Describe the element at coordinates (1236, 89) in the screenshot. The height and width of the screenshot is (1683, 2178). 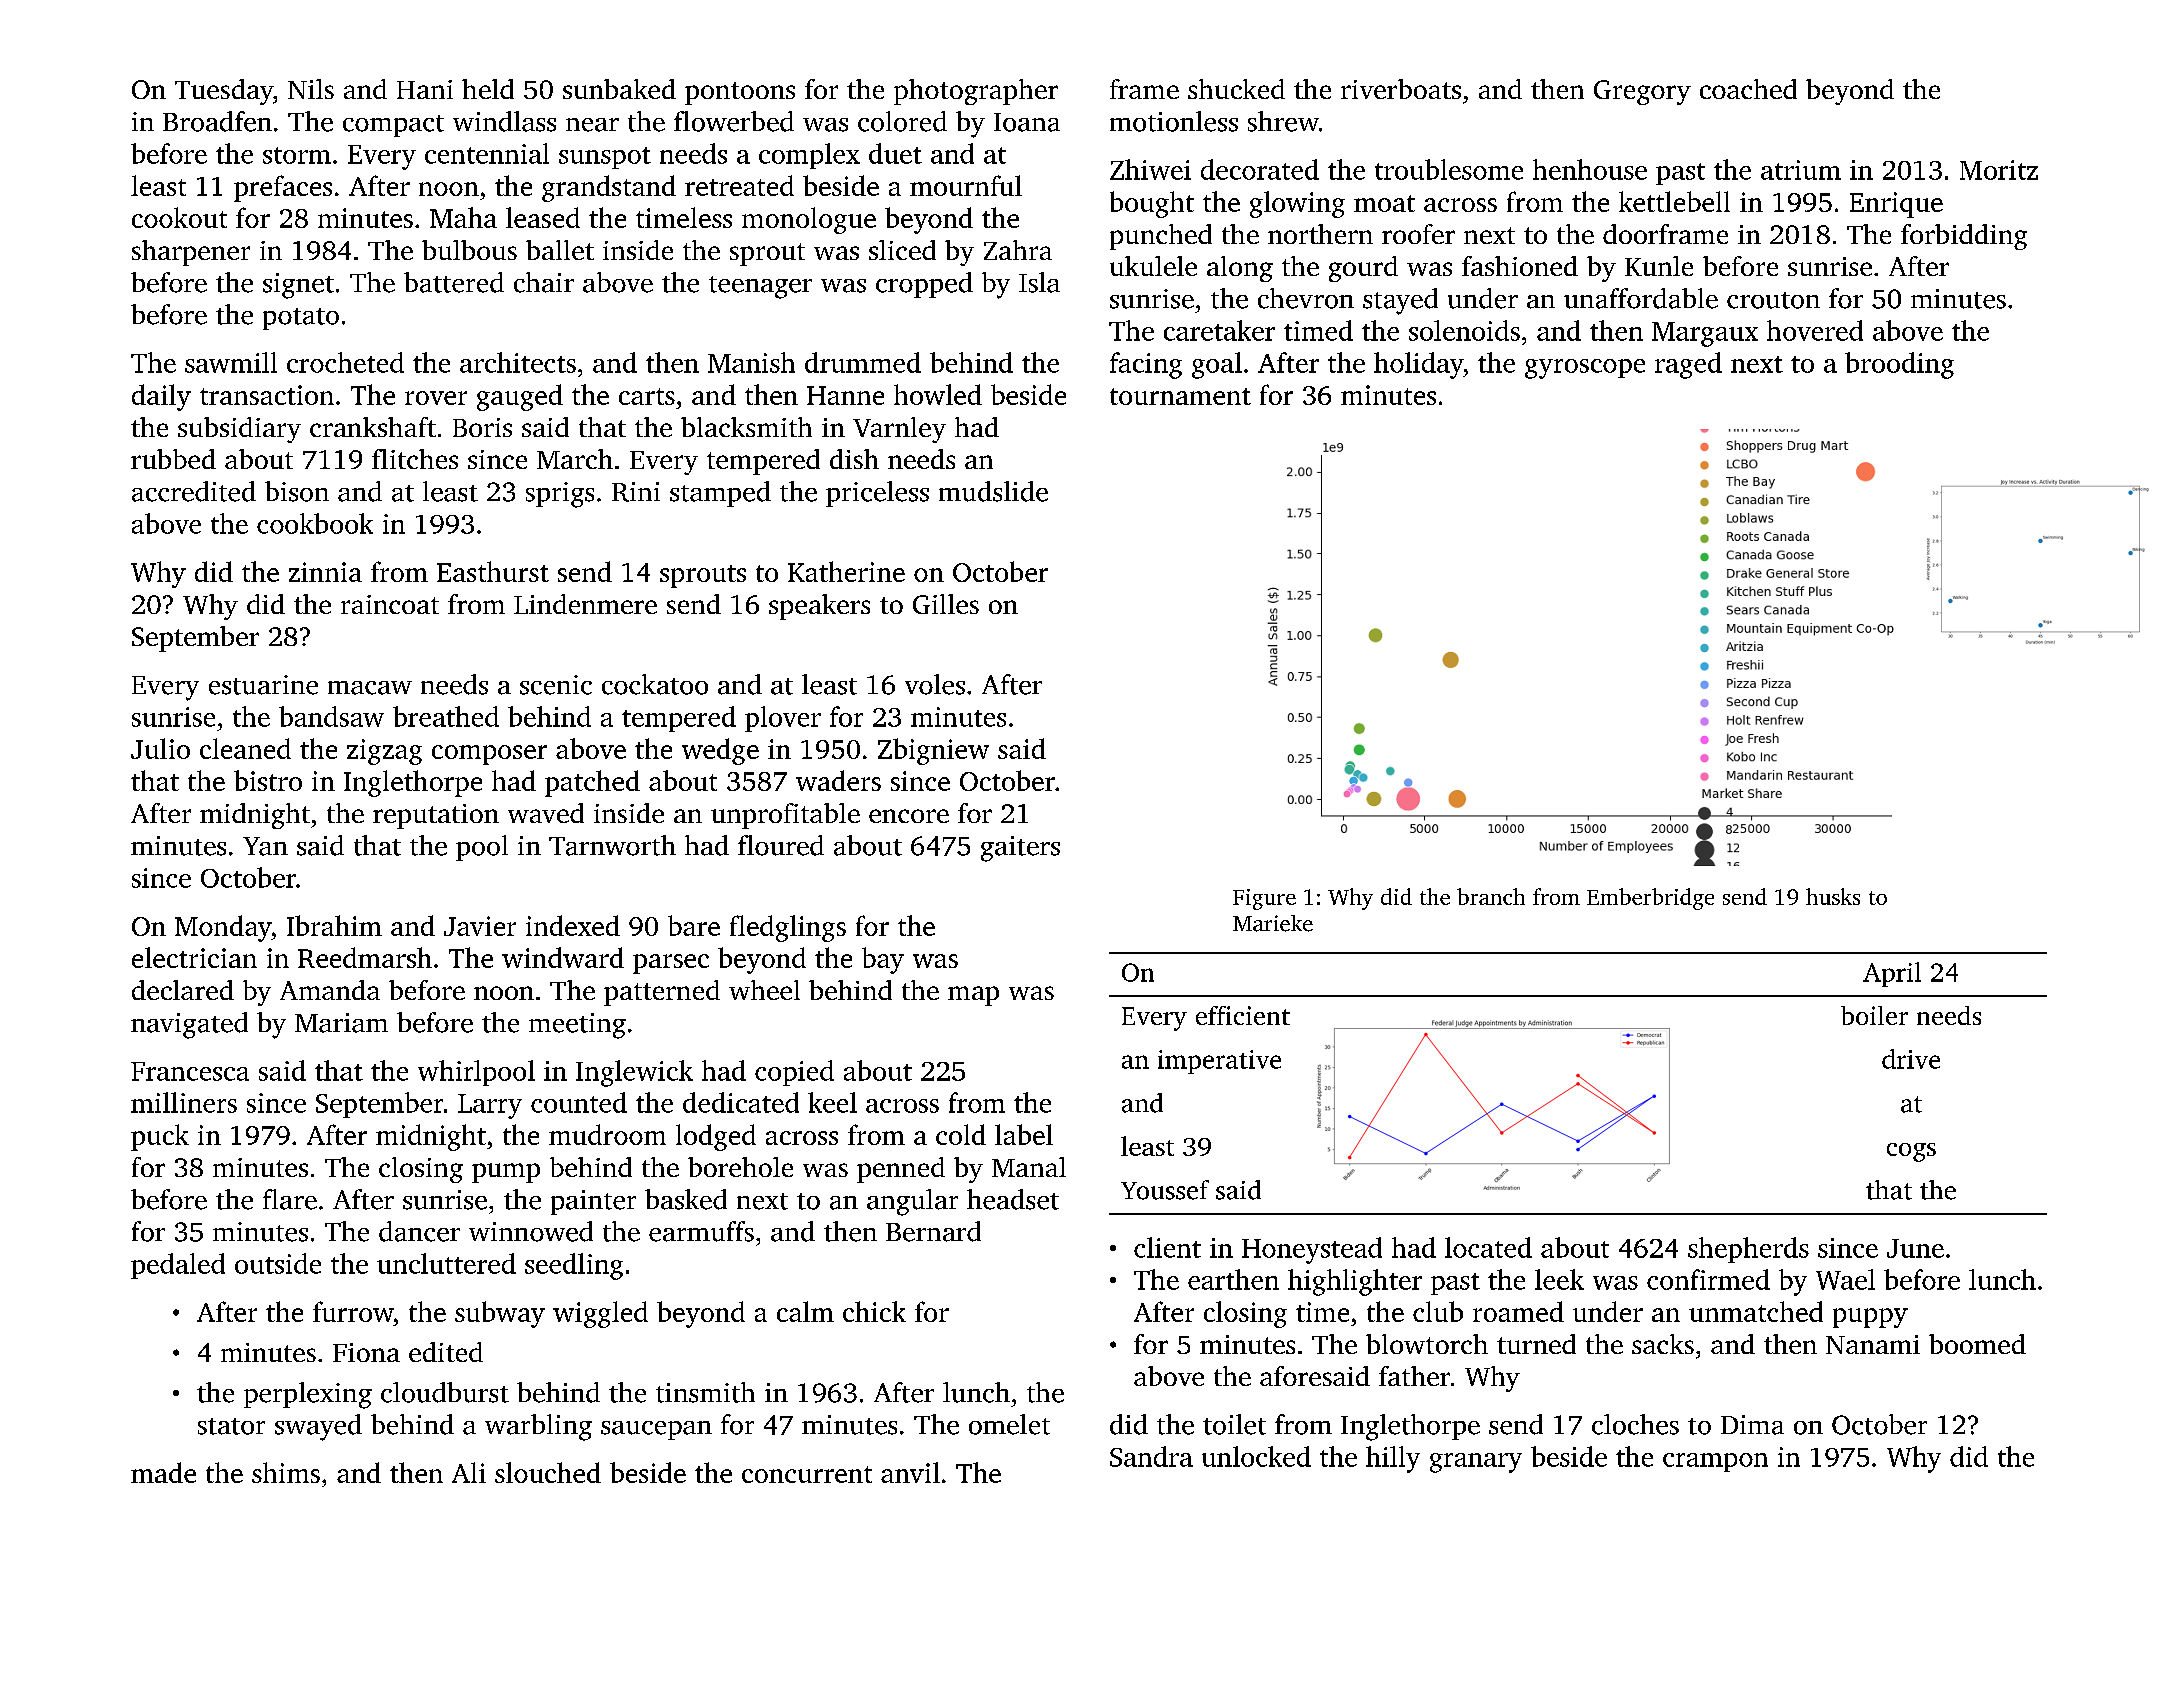
I see `shucked` at that location.
